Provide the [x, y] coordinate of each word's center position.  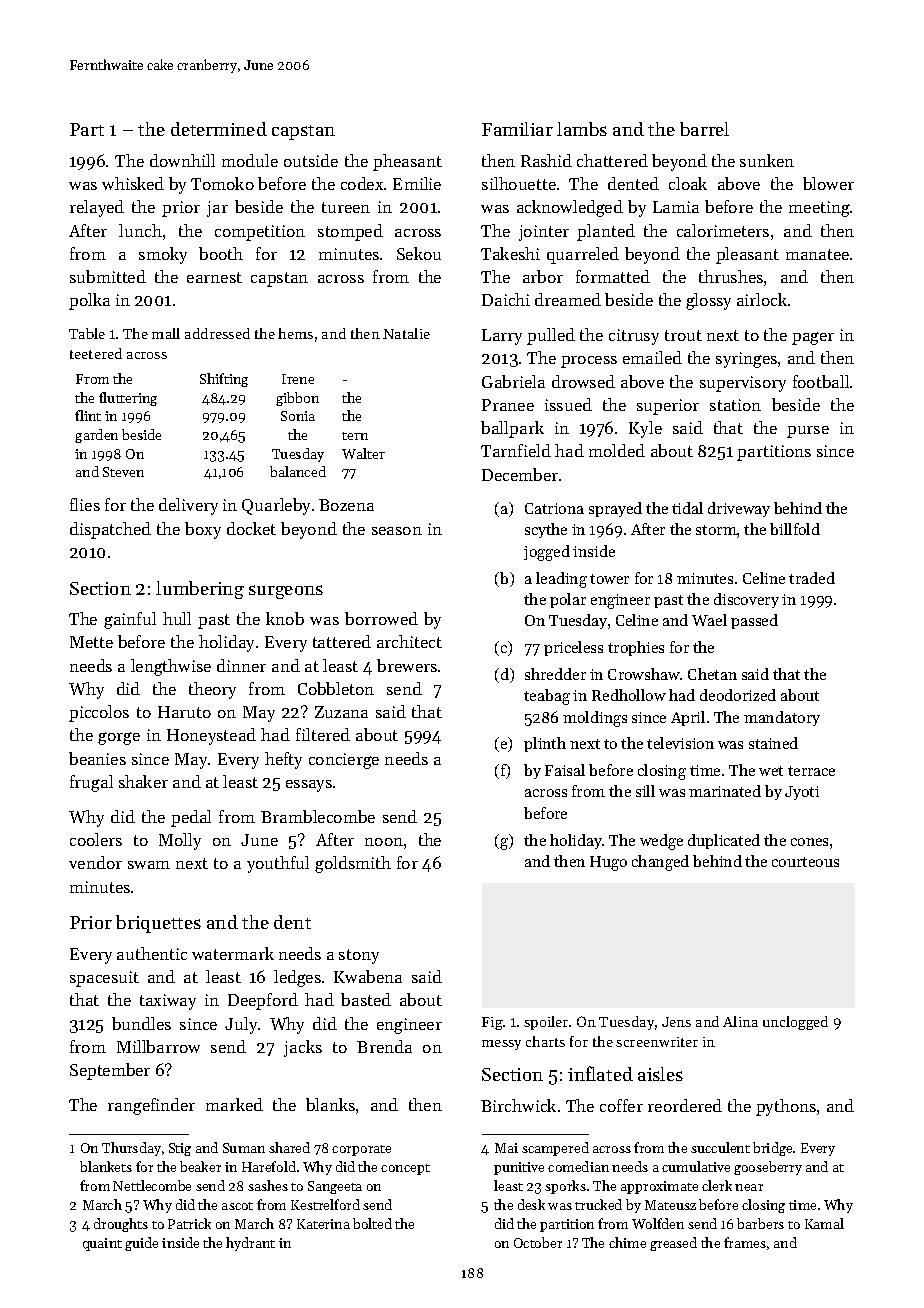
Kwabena [368, 976]
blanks [330, 1104]
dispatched [110, 530]
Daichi [506, 299]
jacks [303, 1048]
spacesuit [104, 979]
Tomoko [222, 183]
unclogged [795, 1023]
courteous [805, 862]
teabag [547, 697]
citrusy [634, 337]
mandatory [782, 718]
